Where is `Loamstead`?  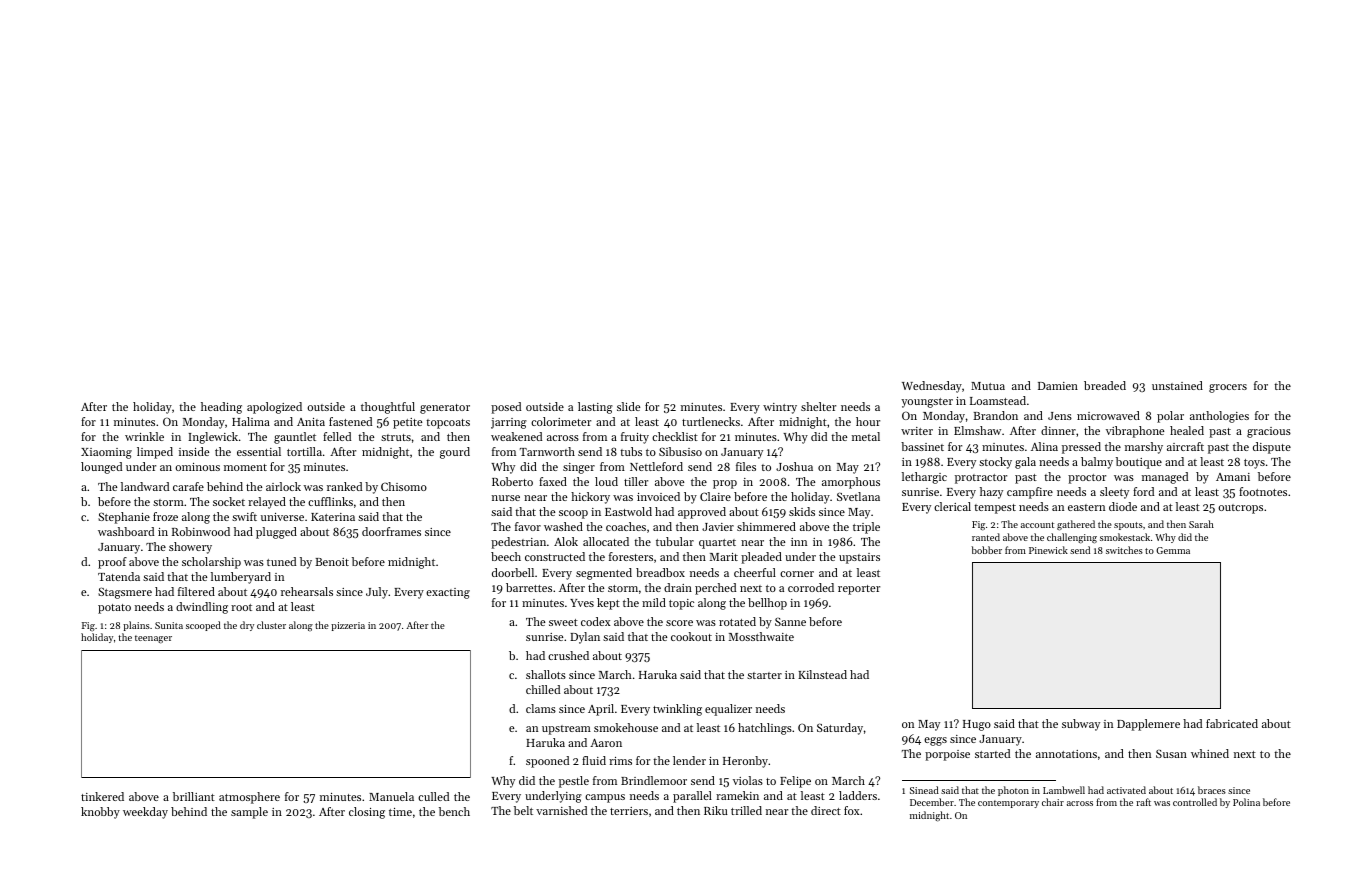 Loamstead is located at coordinates (998, 400).
